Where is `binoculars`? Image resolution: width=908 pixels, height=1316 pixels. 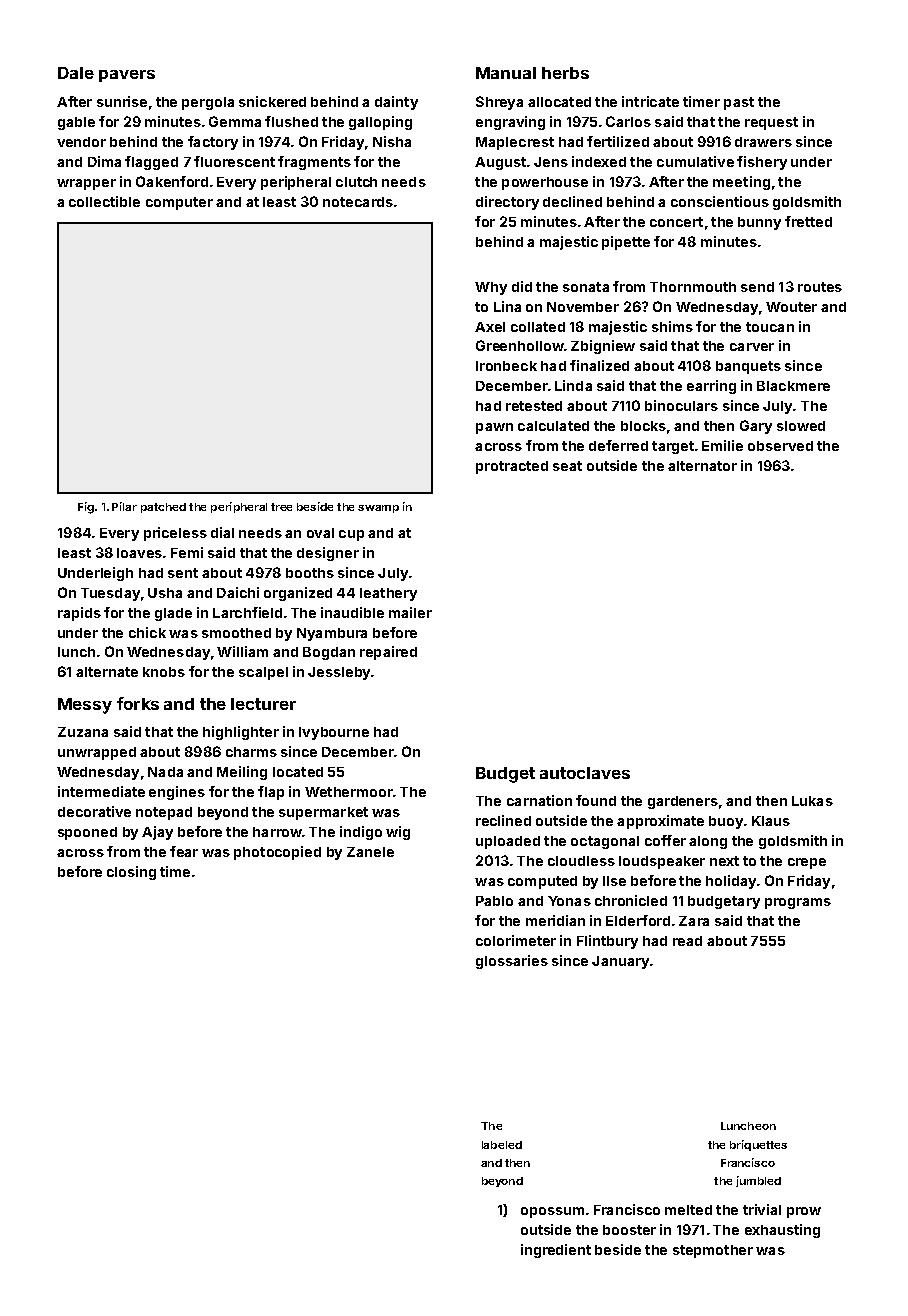
binoculars is located at coordinates (681, 405).
